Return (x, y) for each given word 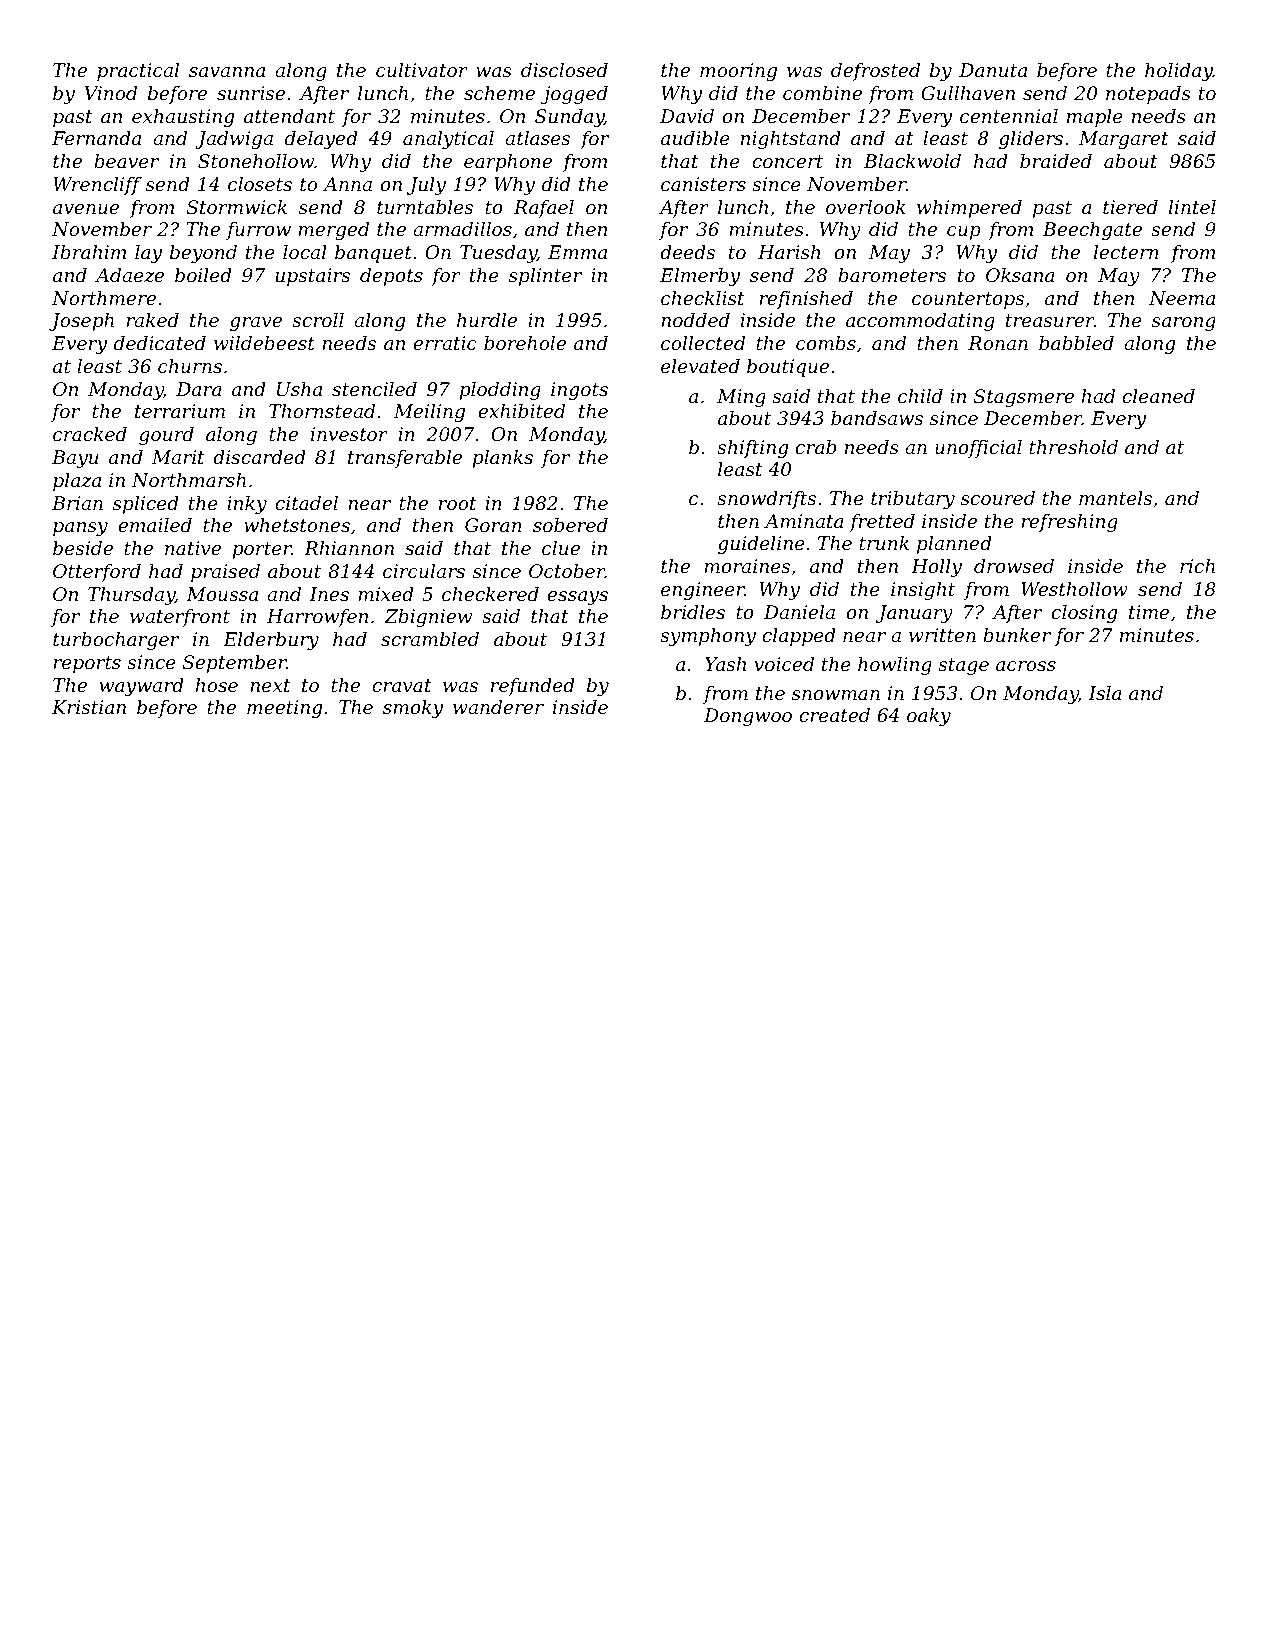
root (458, 503)
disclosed (564, 70)
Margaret (1124, 140)
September (235, 664)
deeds (687, 252)
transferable (405, 459)
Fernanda (96, 138)
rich (1197, 566)
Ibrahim (89, 252)
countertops (968, 300)
